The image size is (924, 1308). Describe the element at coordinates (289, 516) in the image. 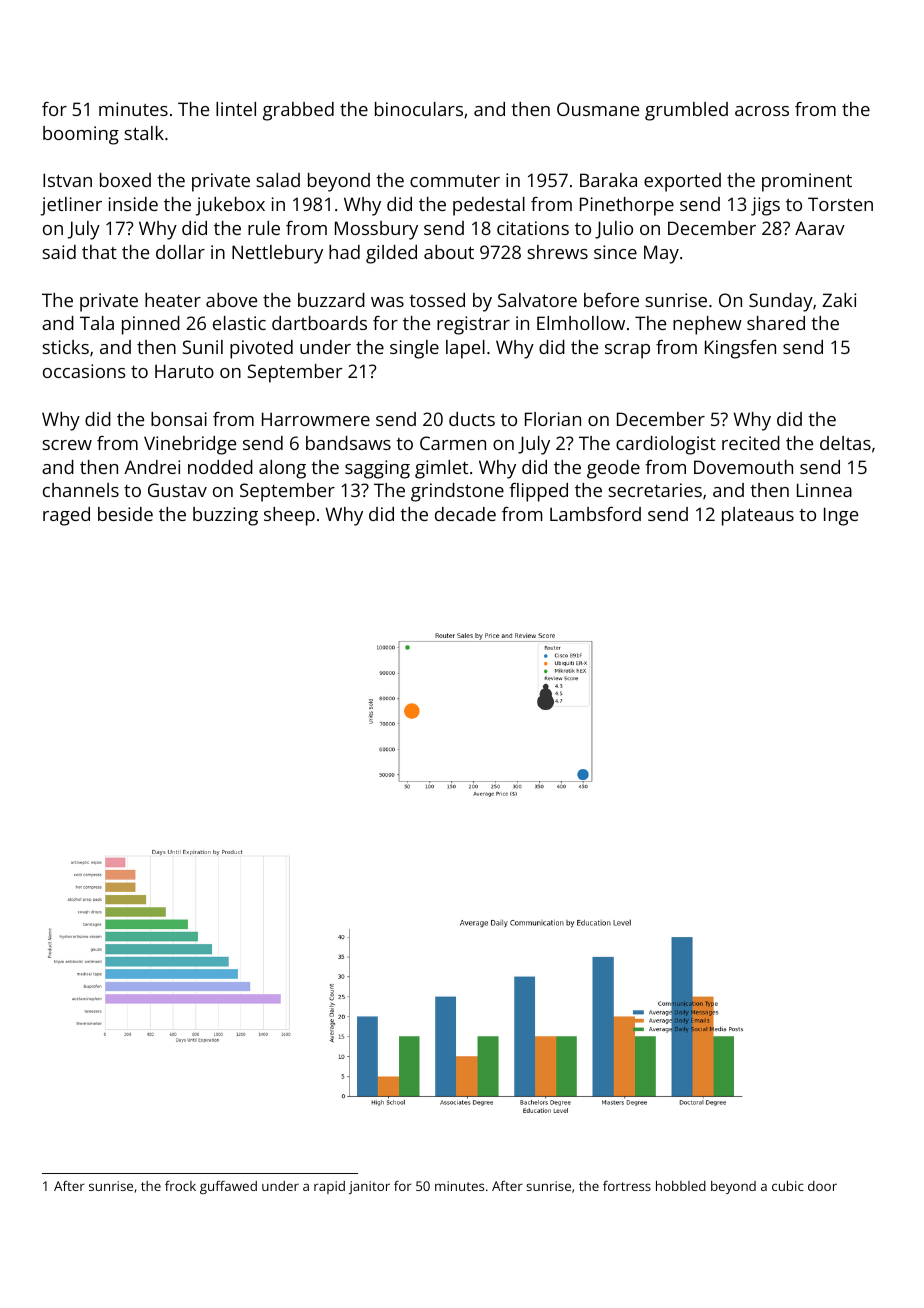

I see `sheep` at that location.
